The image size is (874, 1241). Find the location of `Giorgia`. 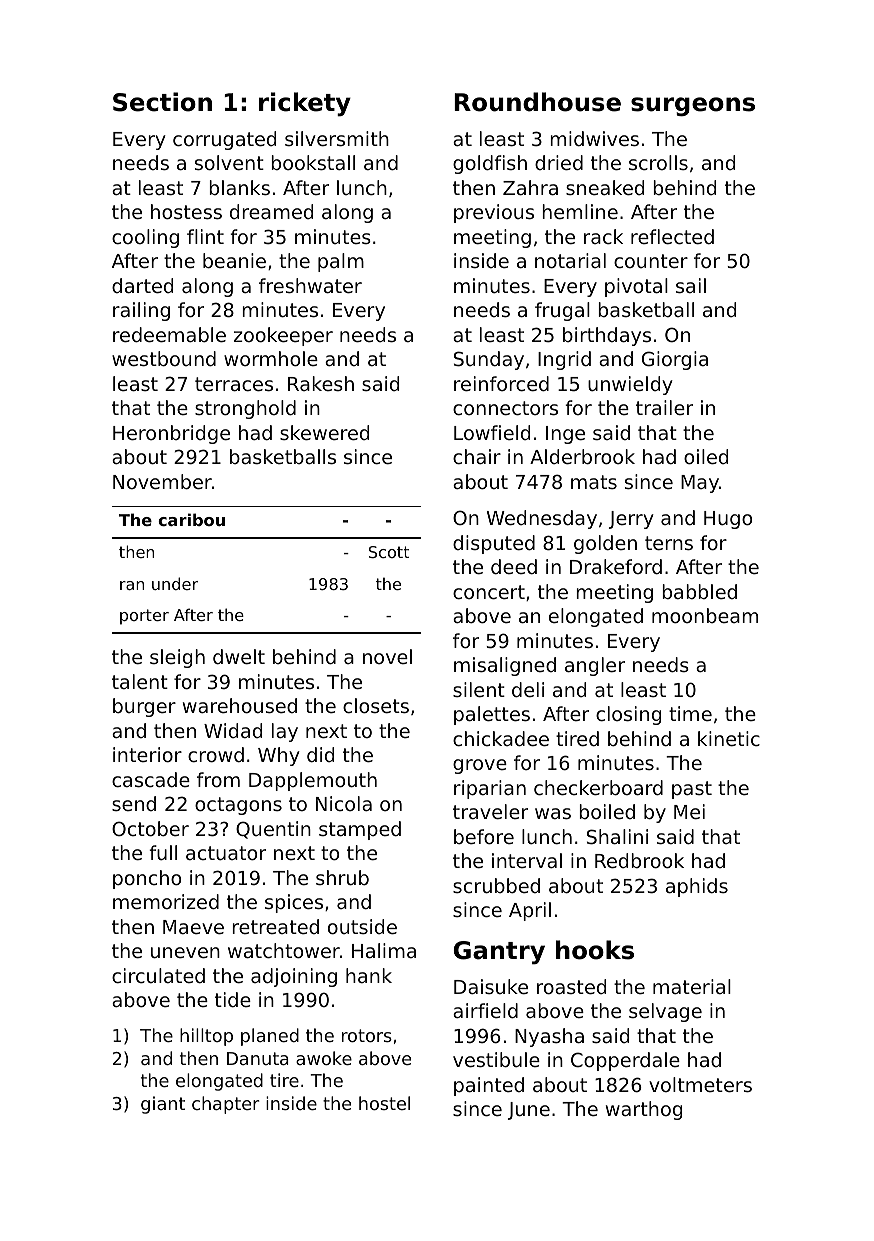

Giorgia is located at coordinates (675, 360).
